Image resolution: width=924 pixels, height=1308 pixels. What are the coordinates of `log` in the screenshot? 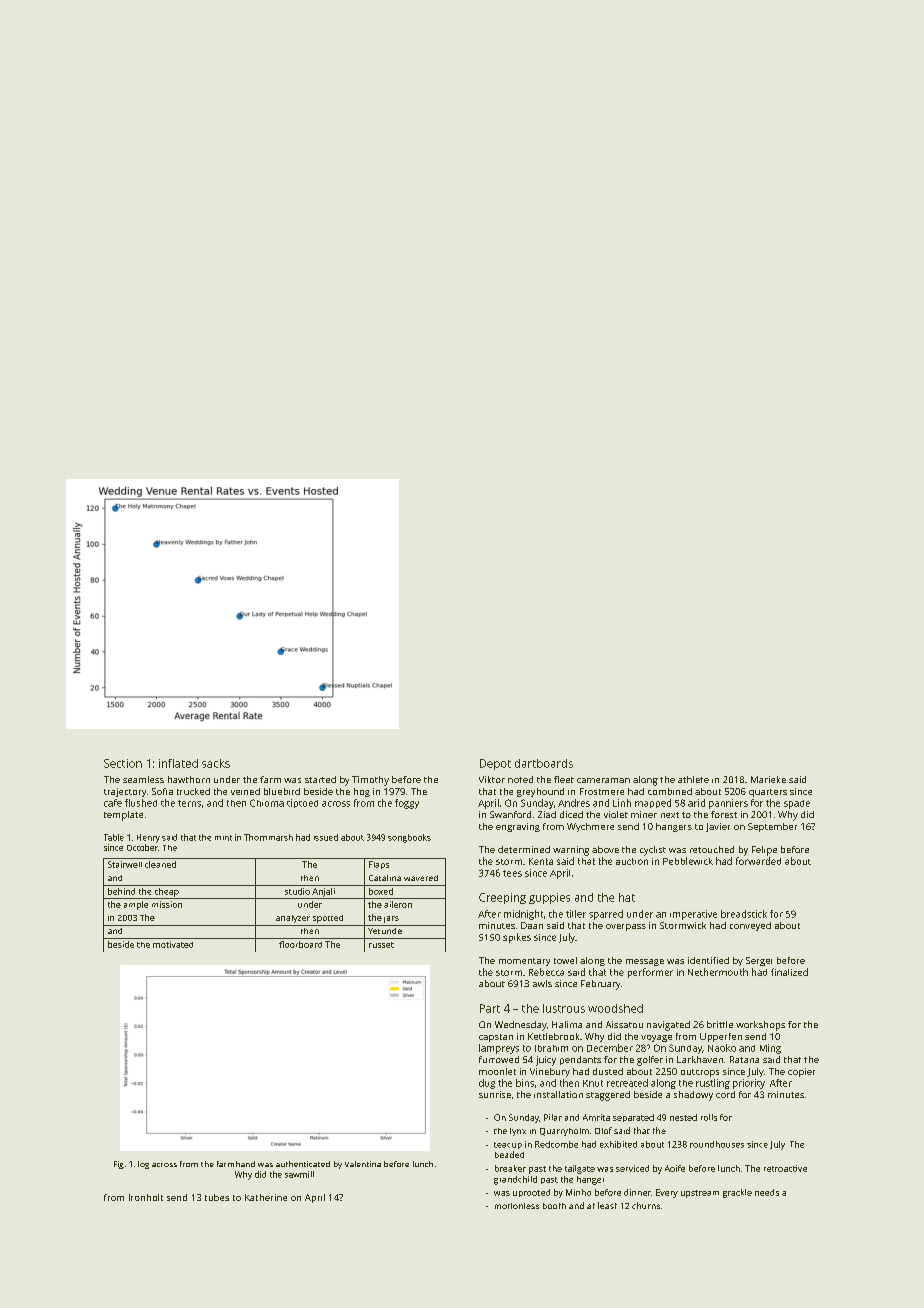 It's located at (143, 1165).
